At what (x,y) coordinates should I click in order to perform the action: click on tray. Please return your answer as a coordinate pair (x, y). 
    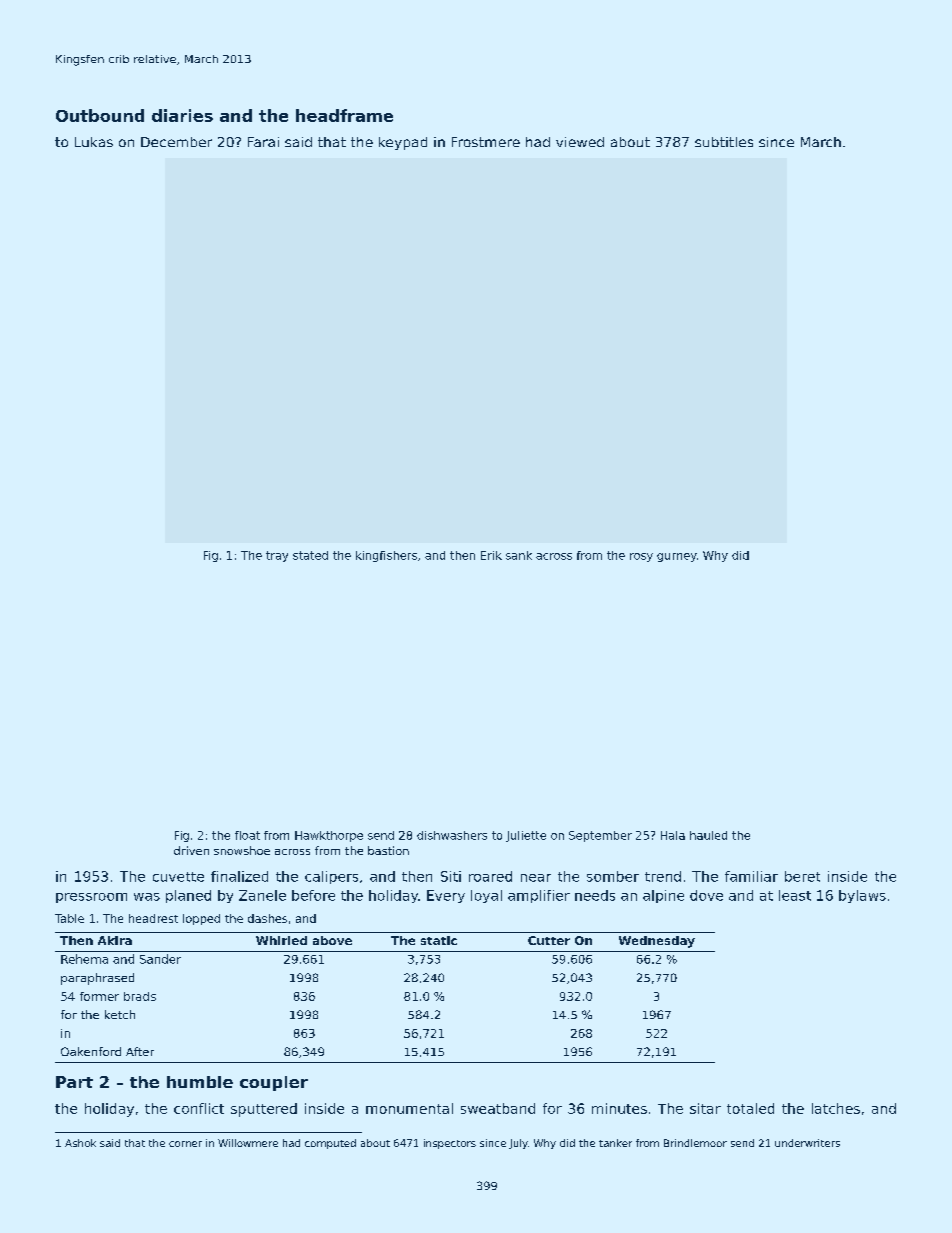
    Looking at the image, I should click on (277, 556).
